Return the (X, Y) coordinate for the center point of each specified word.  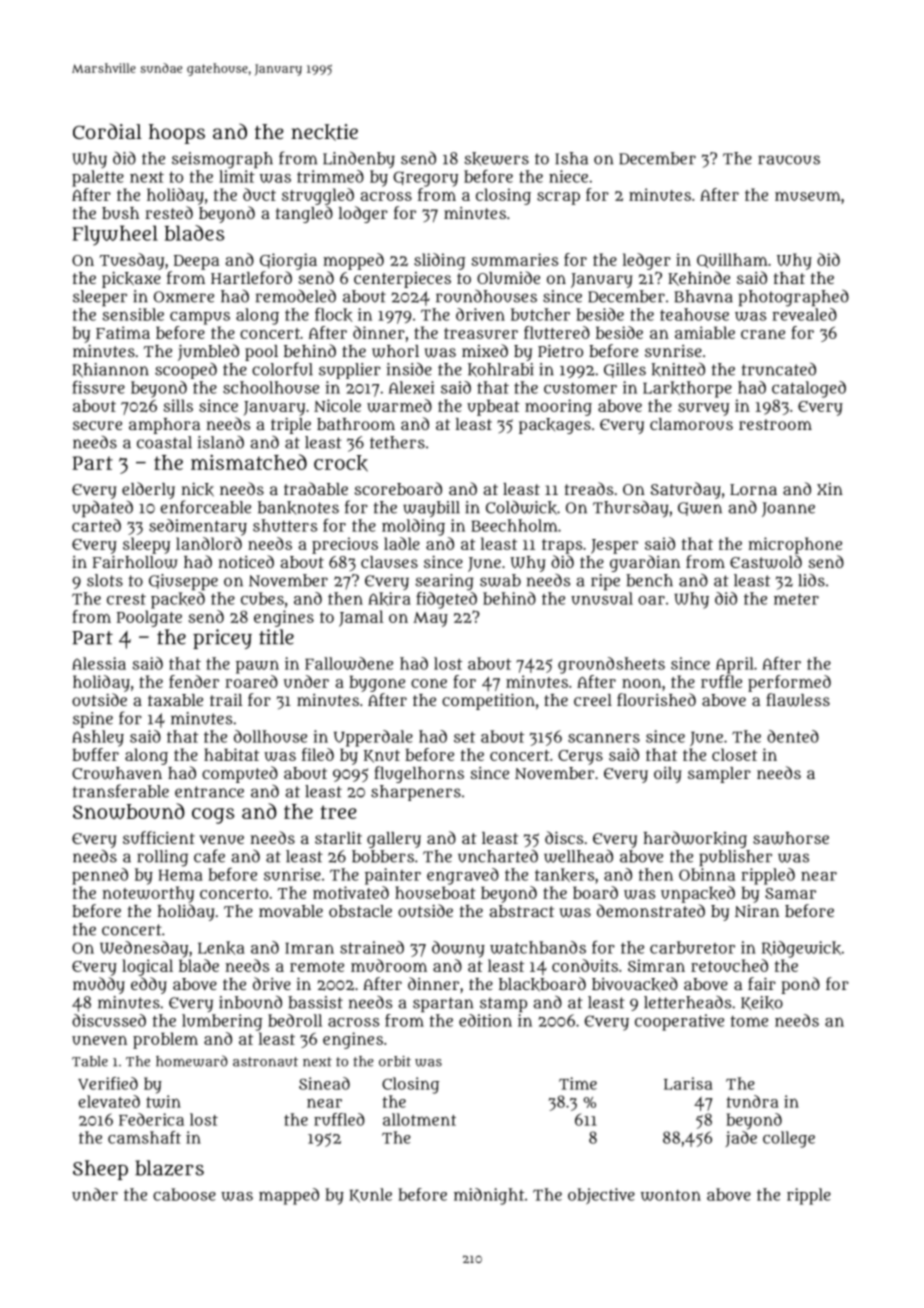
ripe (605, 582)
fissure (98, 387)
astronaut (265, 1062)
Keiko (762, 1003)
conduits (585, 965)
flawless (798, 700)
